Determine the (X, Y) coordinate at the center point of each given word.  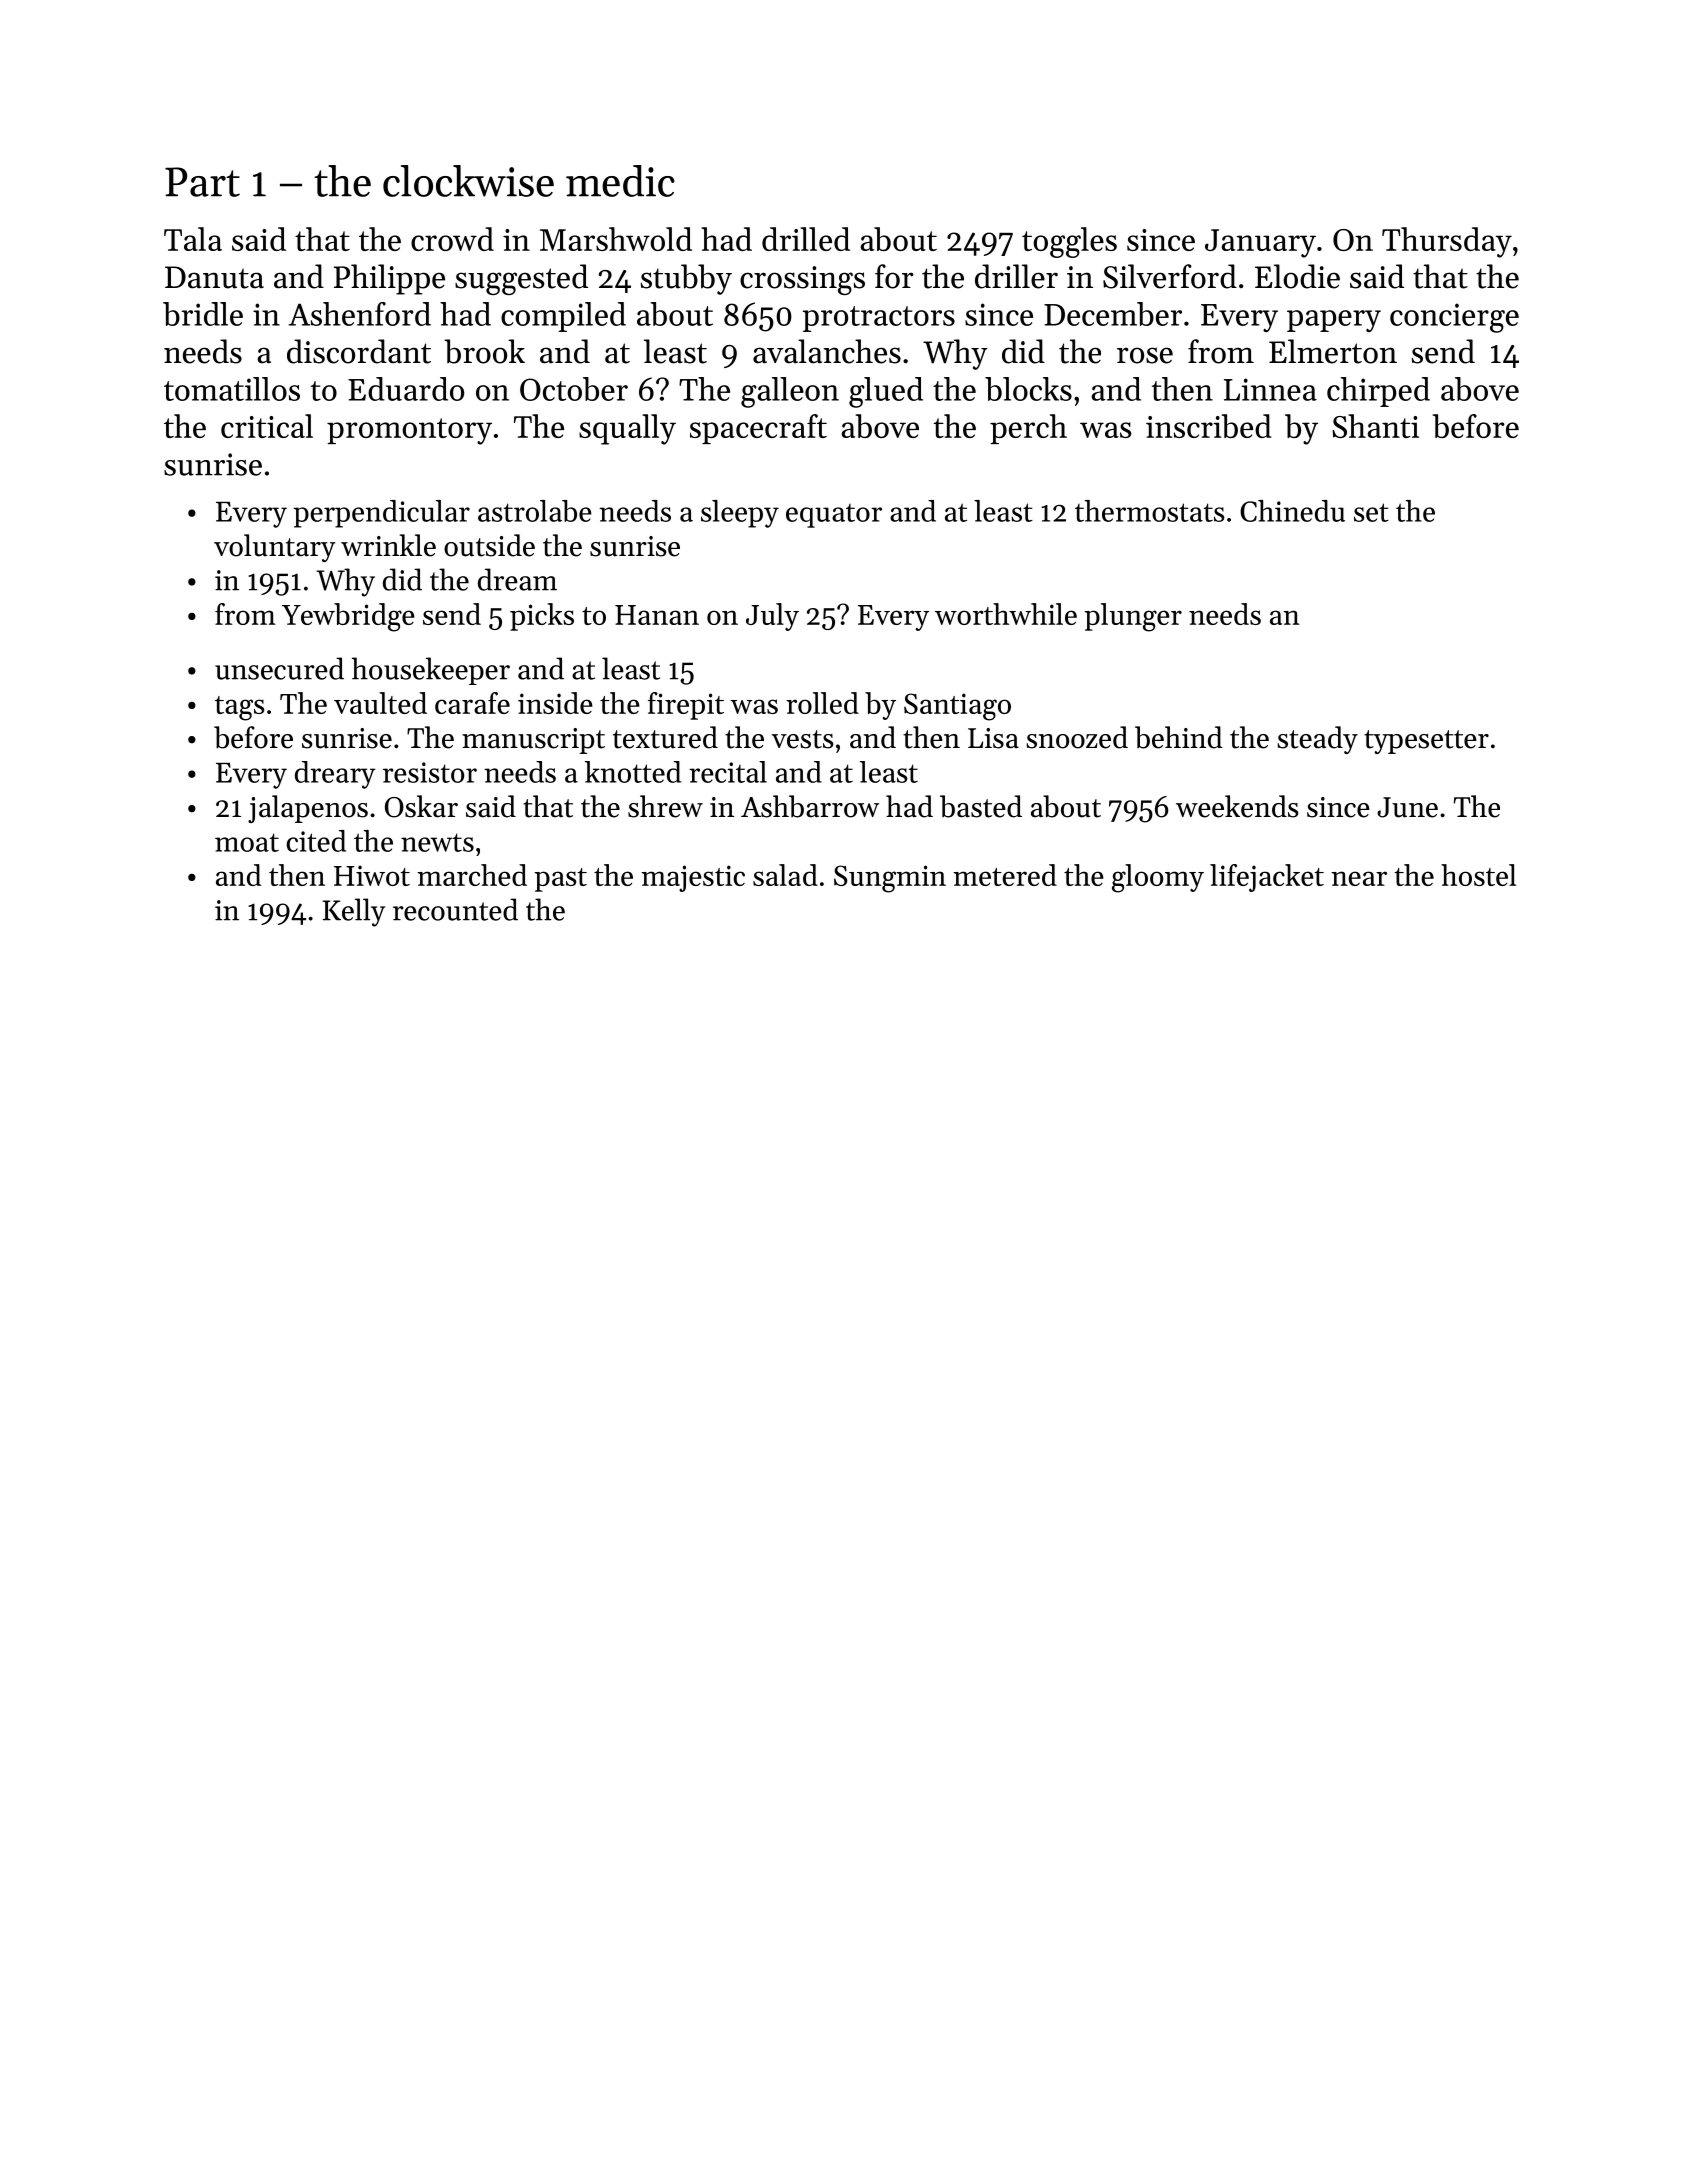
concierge (1454, 318)
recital (728, 772)
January (1260, 243)
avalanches (827, 351)
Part (202, 182)
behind (1179, 737)
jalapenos (308, 809)
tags (240, 708)
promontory (409, 431)
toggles (1069, 242)
